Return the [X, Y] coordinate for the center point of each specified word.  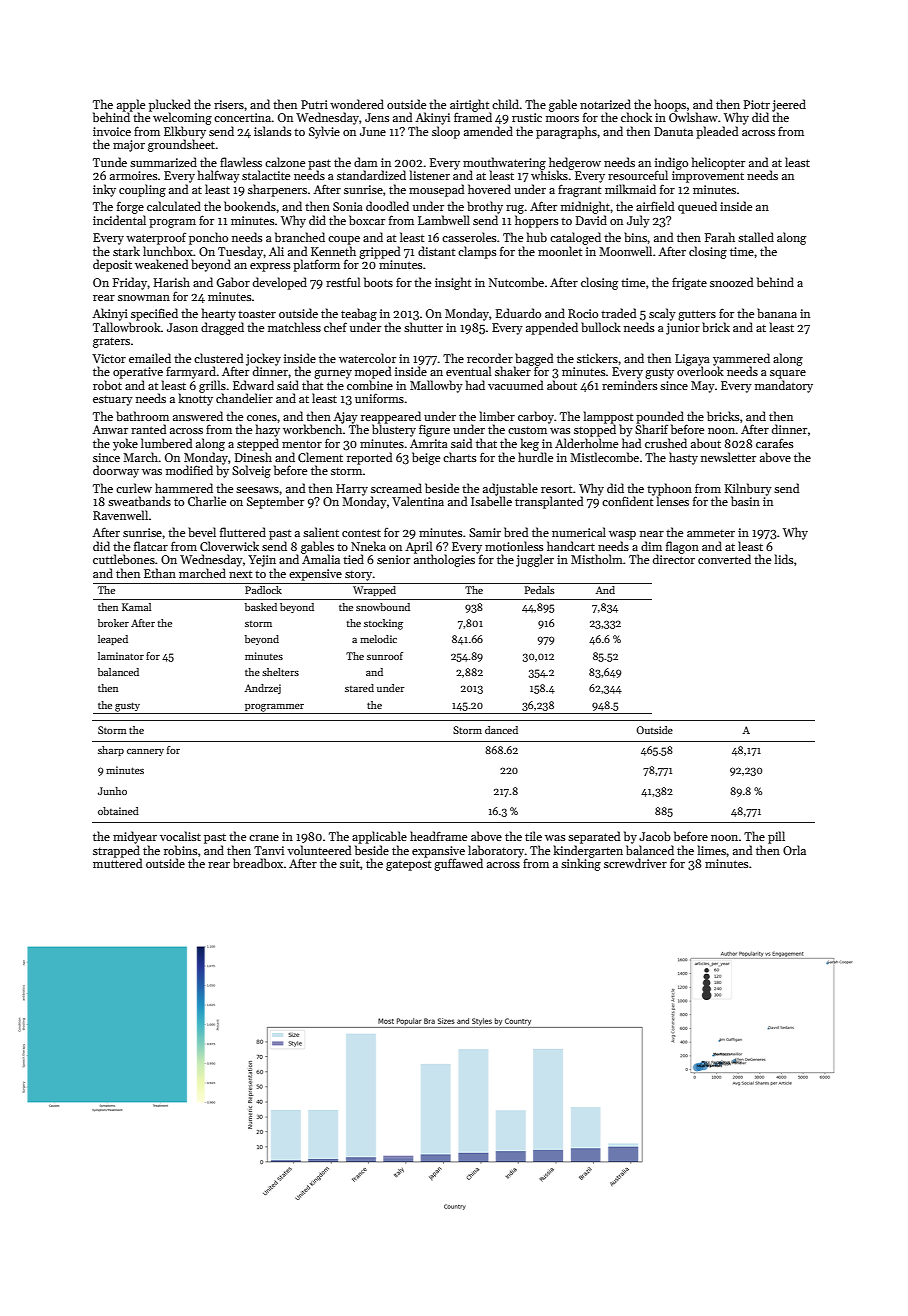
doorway [116, 471]
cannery [145, 752]
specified [154, 314]
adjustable [510, 489]
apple [131, 105]
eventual [468, 371]
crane [264, 838]
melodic [378, 639]
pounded [660, 417]
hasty [683, 458]
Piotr [757, 104]
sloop [446, 132]
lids [784, 559]
